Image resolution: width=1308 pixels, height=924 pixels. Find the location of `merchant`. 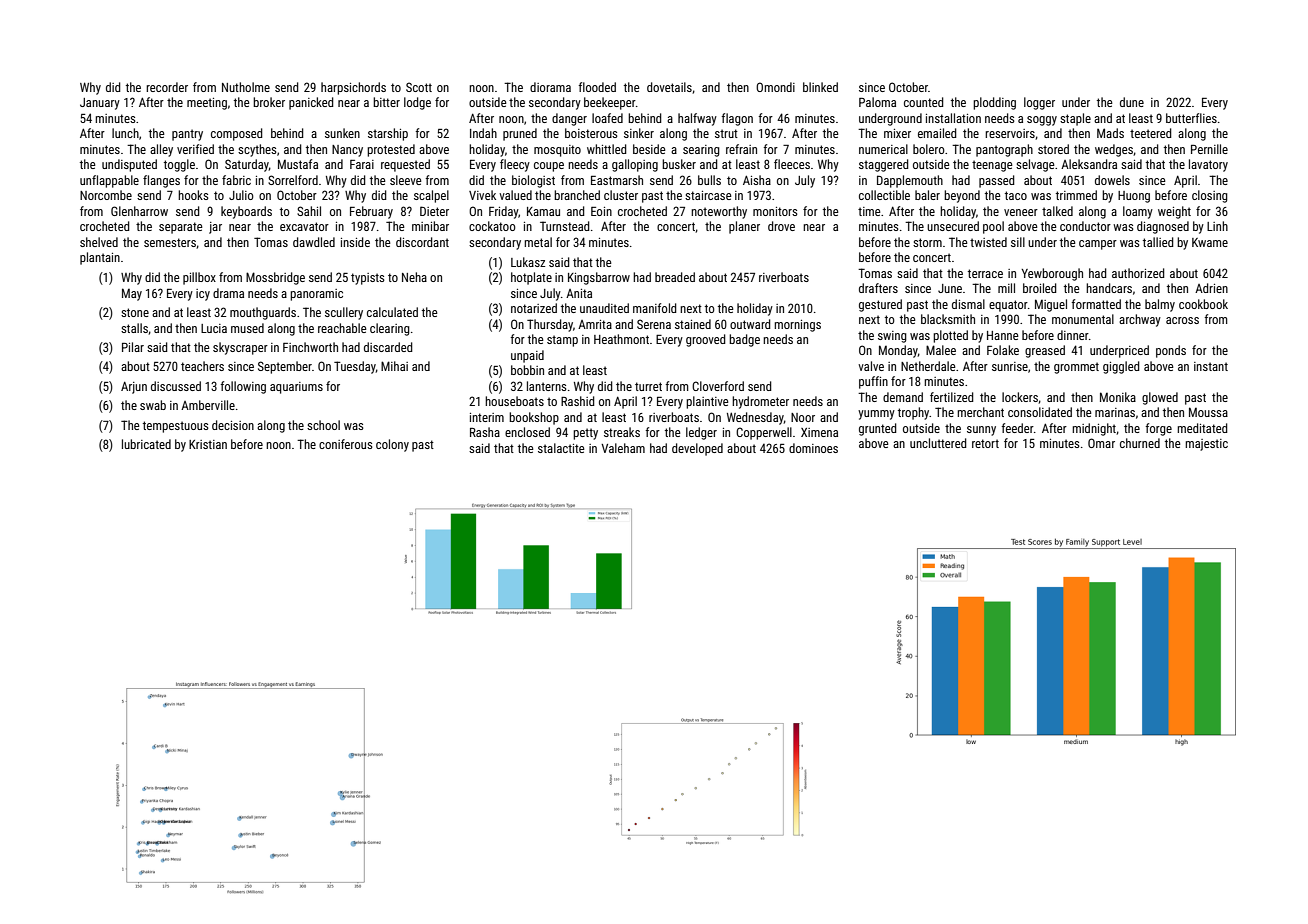

merchant is located at coordinates (980, 412).
